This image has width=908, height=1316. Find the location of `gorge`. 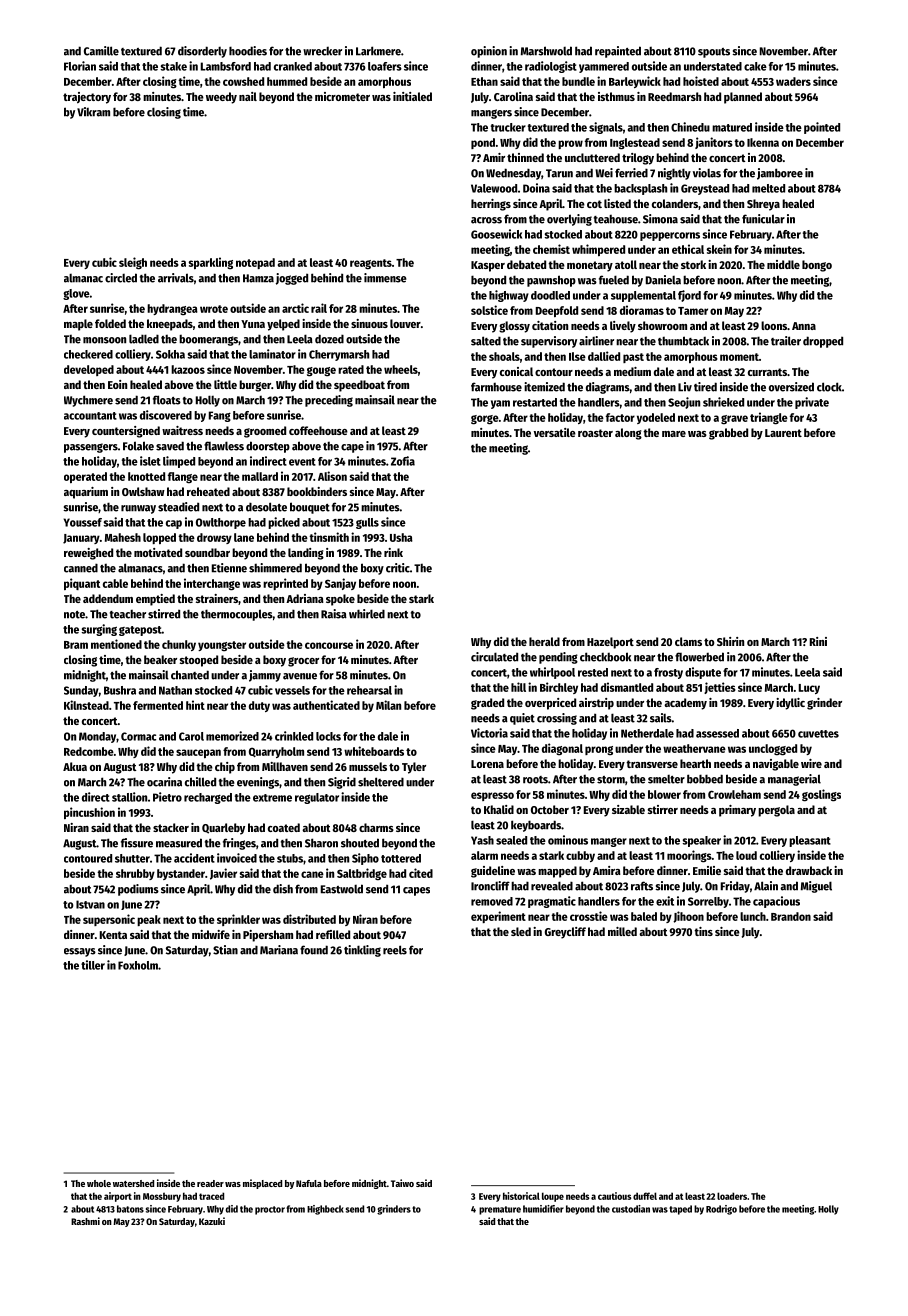

gorge is located at coordinates (485, 420).
